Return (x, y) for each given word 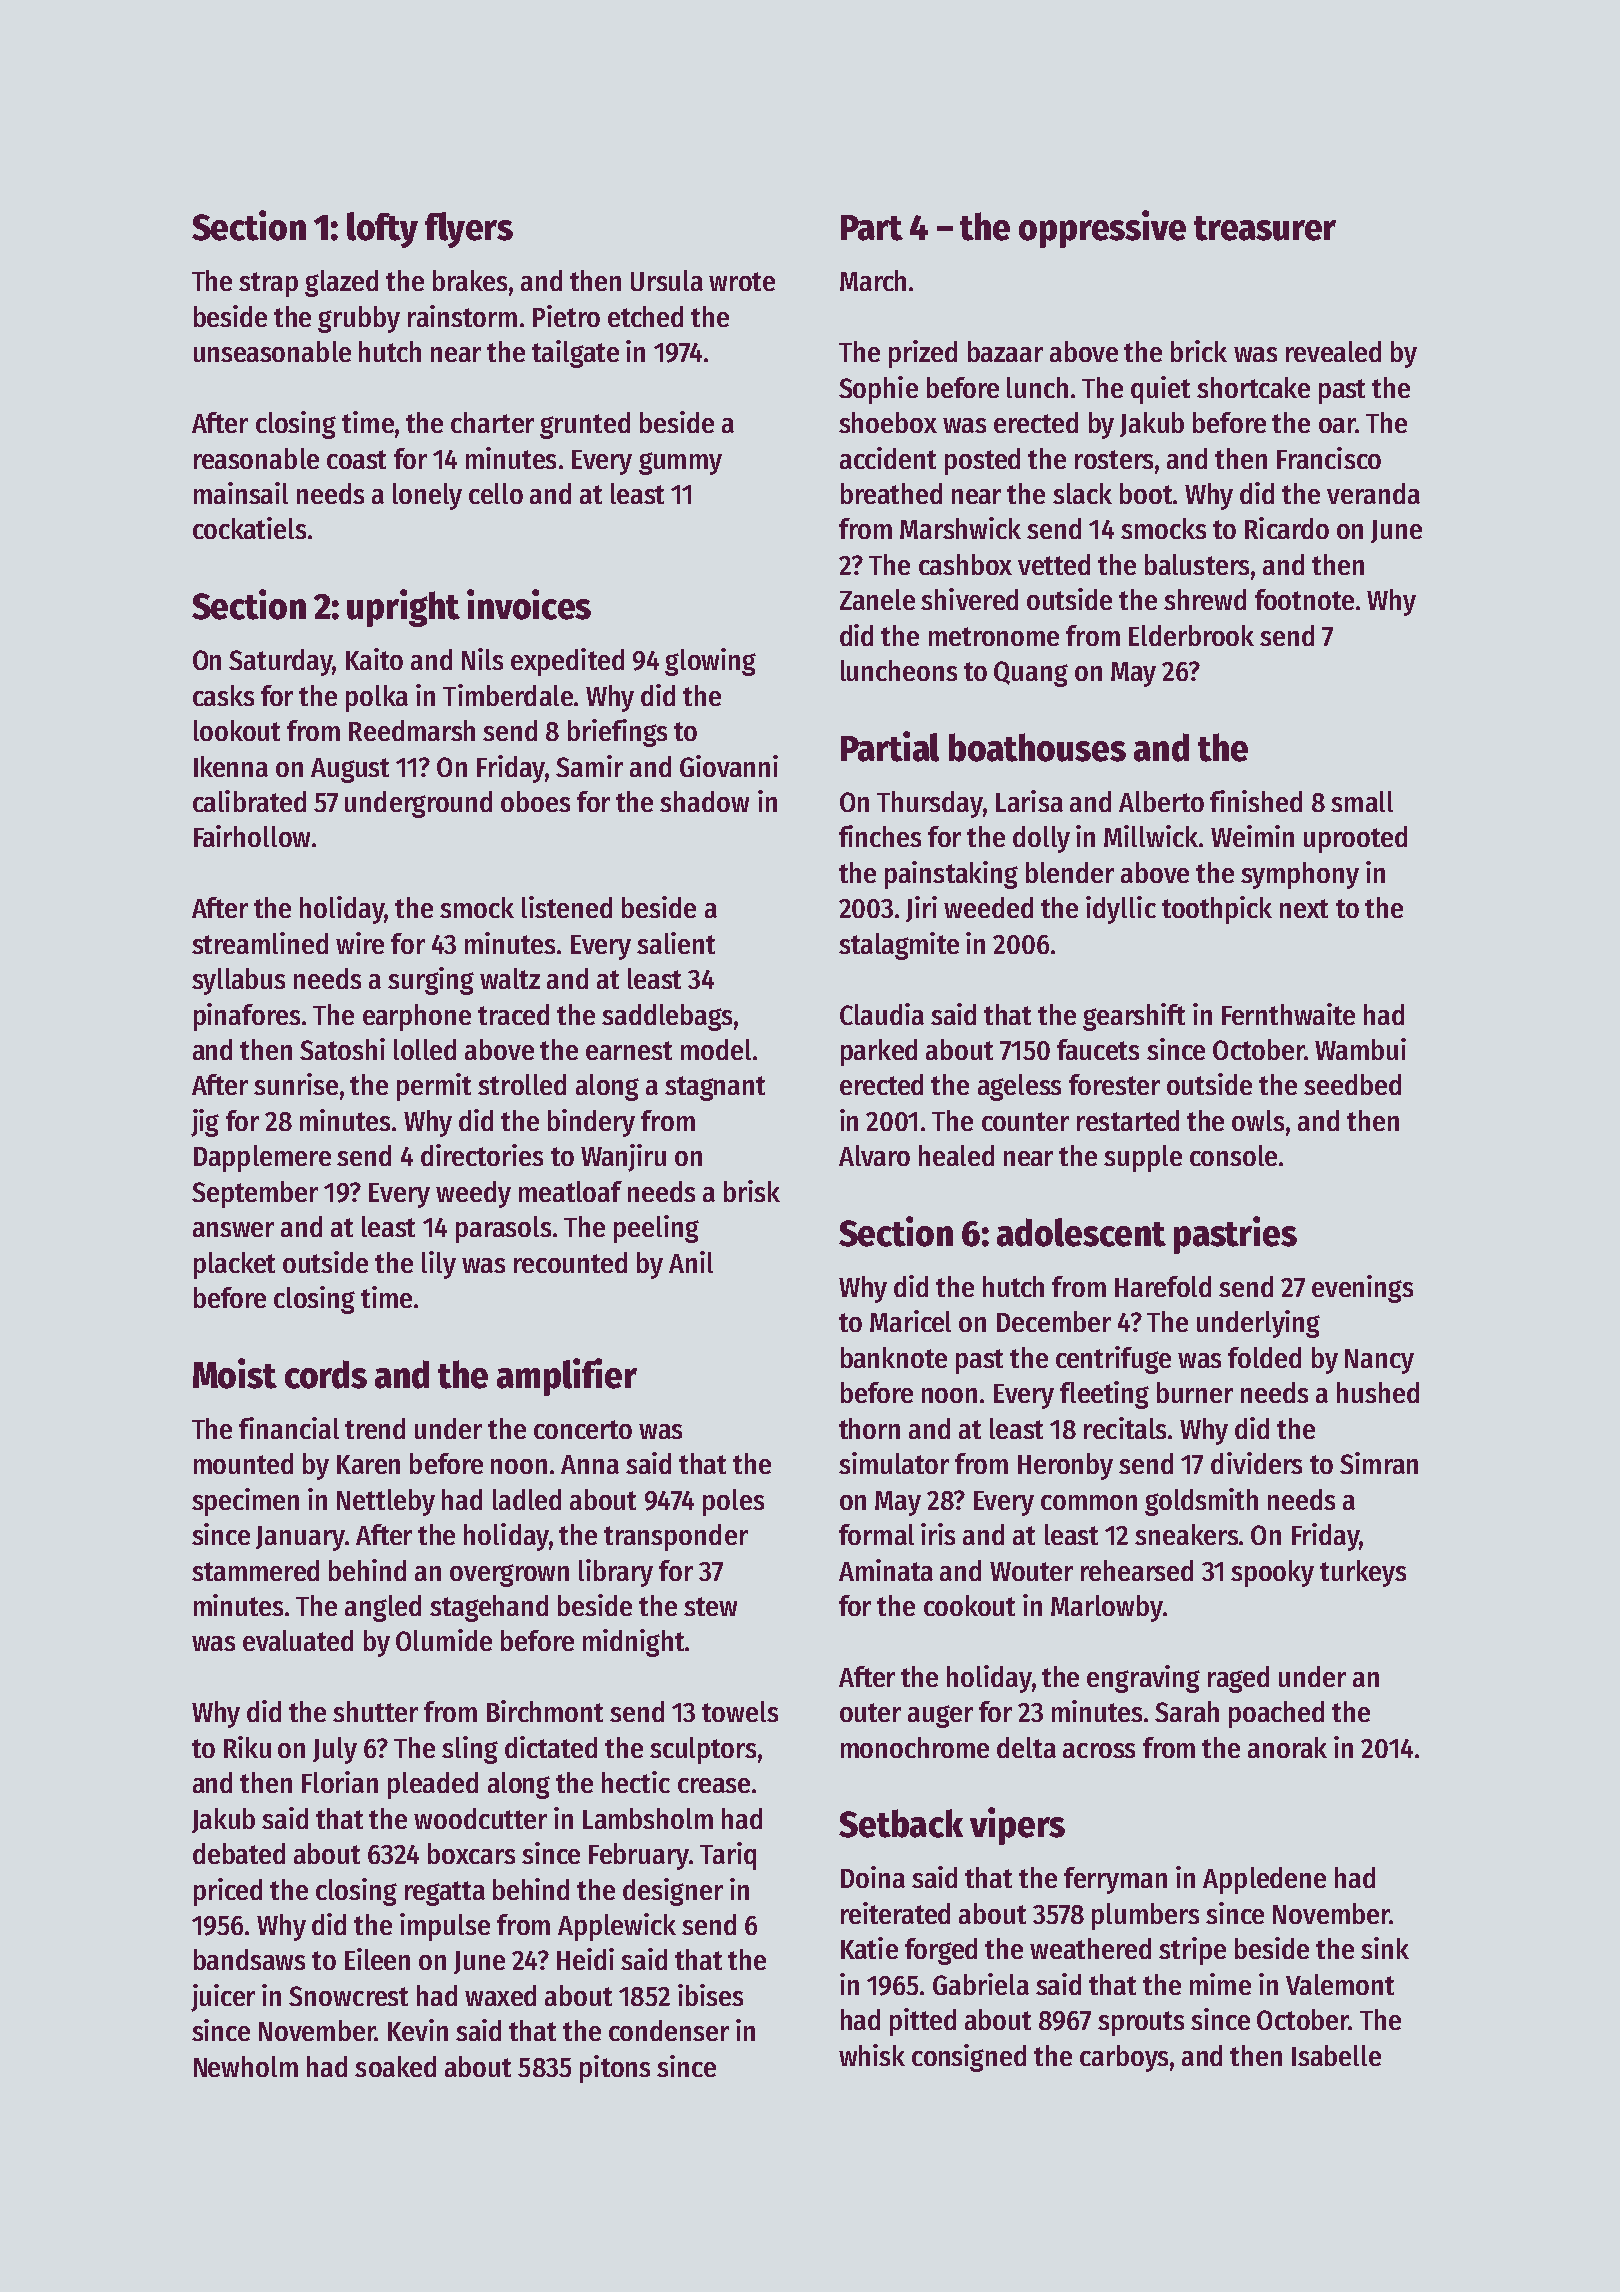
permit (434, 1087)
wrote (742, 281)
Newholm (246, 2066)
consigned (969, 2058)
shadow (704, 801)
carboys (1124, 2058)
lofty (382, 230)
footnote (1304, 599)
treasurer (1265, 228)
